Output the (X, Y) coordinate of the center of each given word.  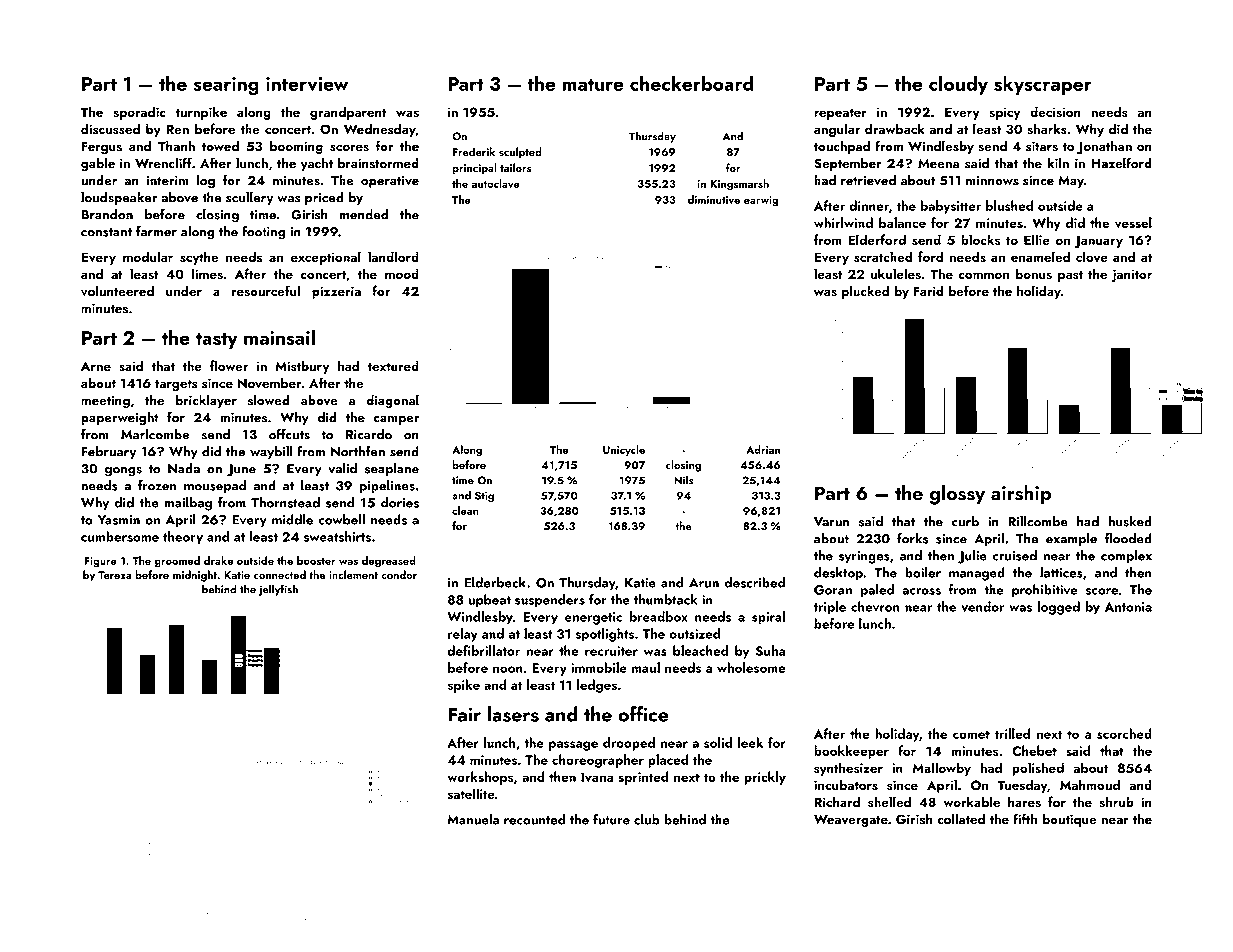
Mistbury (302, 367)
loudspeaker (119, 198)
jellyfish (278, 590)
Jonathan (1104, 147)
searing (226, 86)
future (611, 819)
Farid (929, 290)
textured (393, 365)
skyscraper (1043, 85)
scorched (1124, 733)
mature (593, 84)
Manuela (473, 819)
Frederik (474, 151)
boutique (1069, 820)
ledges (597, 686)
